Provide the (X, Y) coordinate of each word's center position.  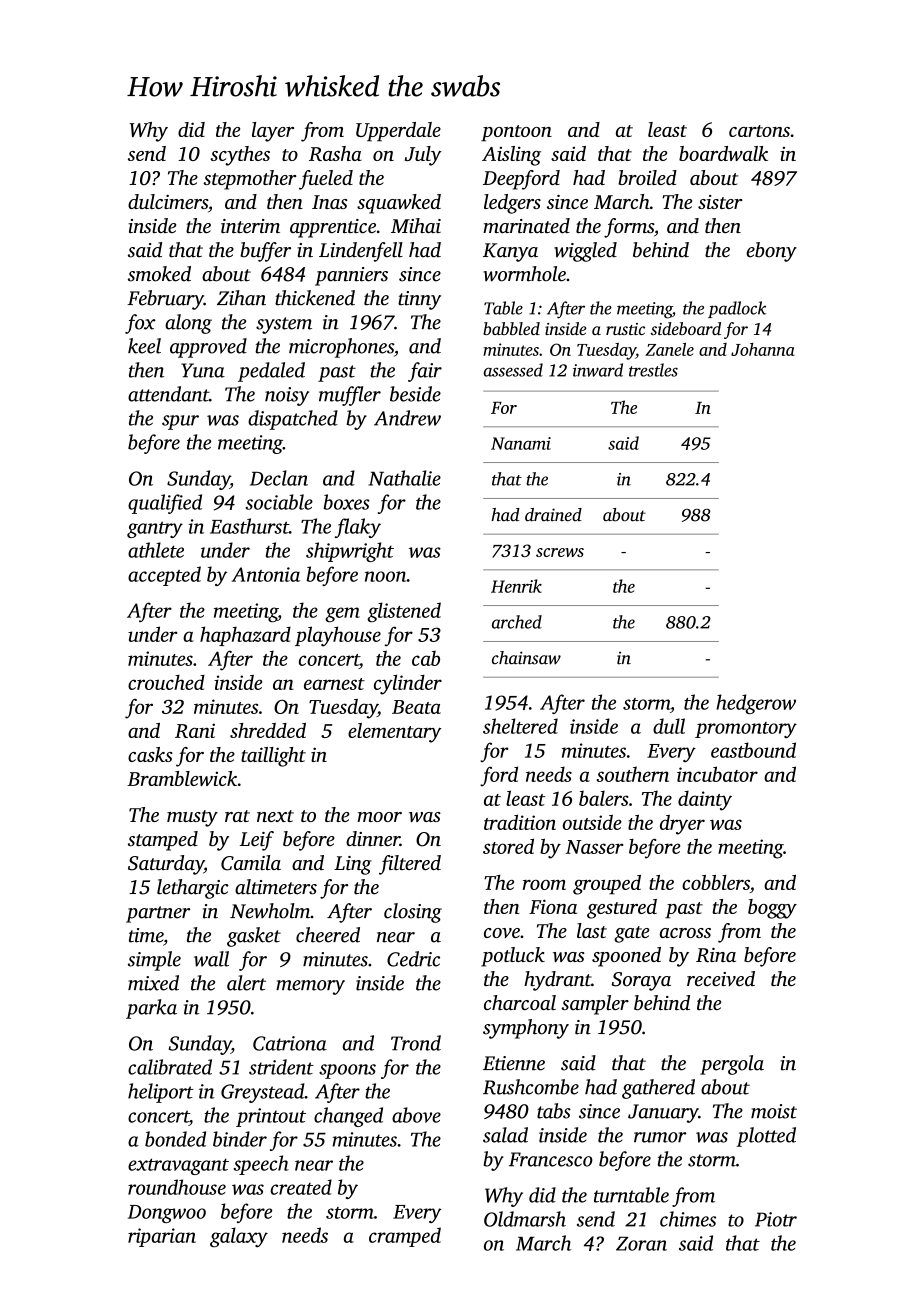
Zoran (641, 1244)
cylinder (408, 685)
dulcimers (168, 201)
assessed (513, 370)
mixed (153, 983)
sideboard (686, 328)
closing (413, 913)
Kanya (510, 252)
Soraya (641, 981)
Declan (279, 478)
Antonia (266, 574)
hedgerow (756, 704)
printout (271, 1117)
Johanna (763, 349)
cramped (405, 1237)
